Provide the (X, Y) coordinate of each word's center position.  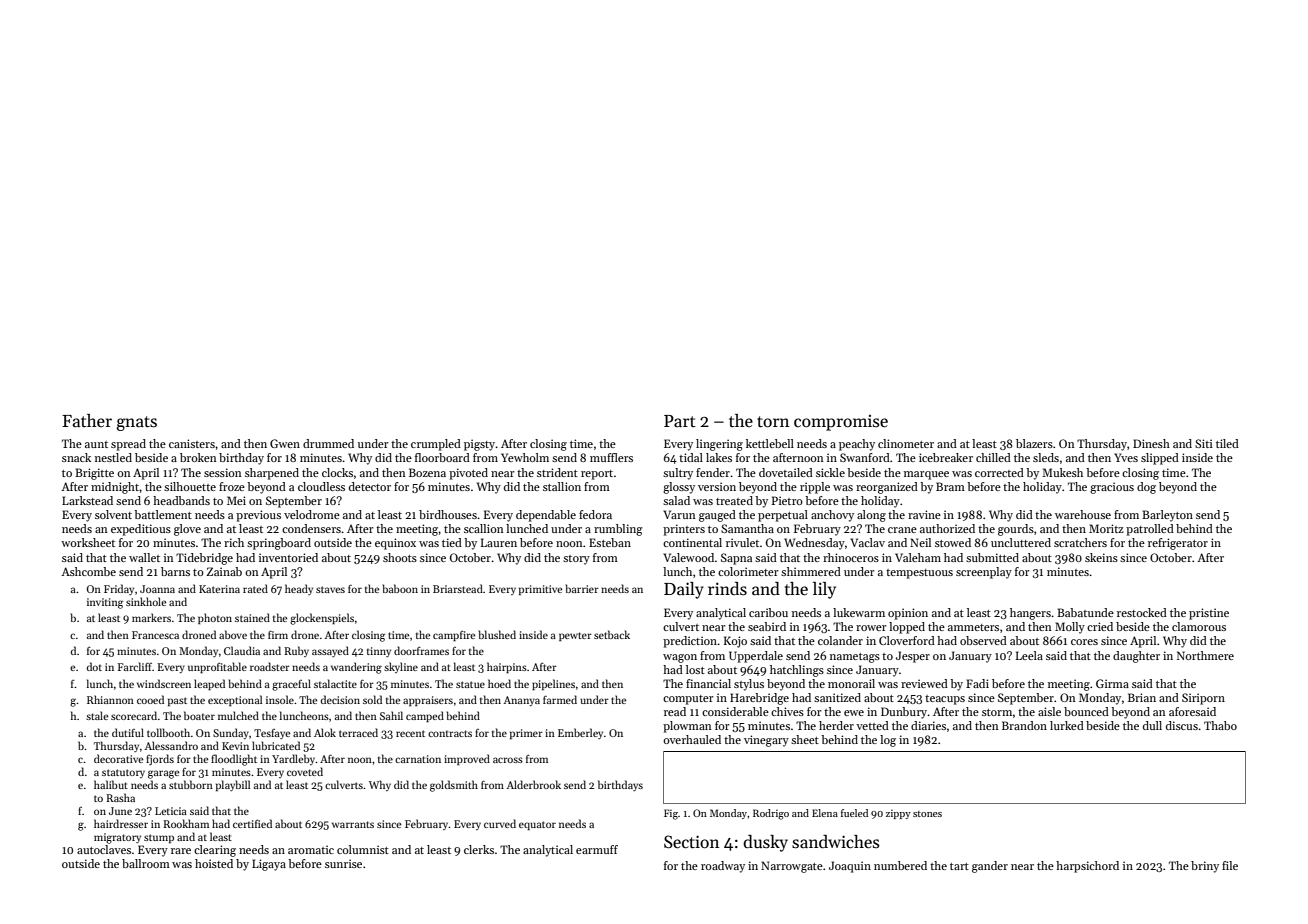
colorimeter (748, 571)
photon (215, 618)
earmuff (597, 849)
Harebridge (759, 699)
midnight (115, 488)
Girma (1112, 683)
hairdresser (121, 823)
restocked (1142, 612)
